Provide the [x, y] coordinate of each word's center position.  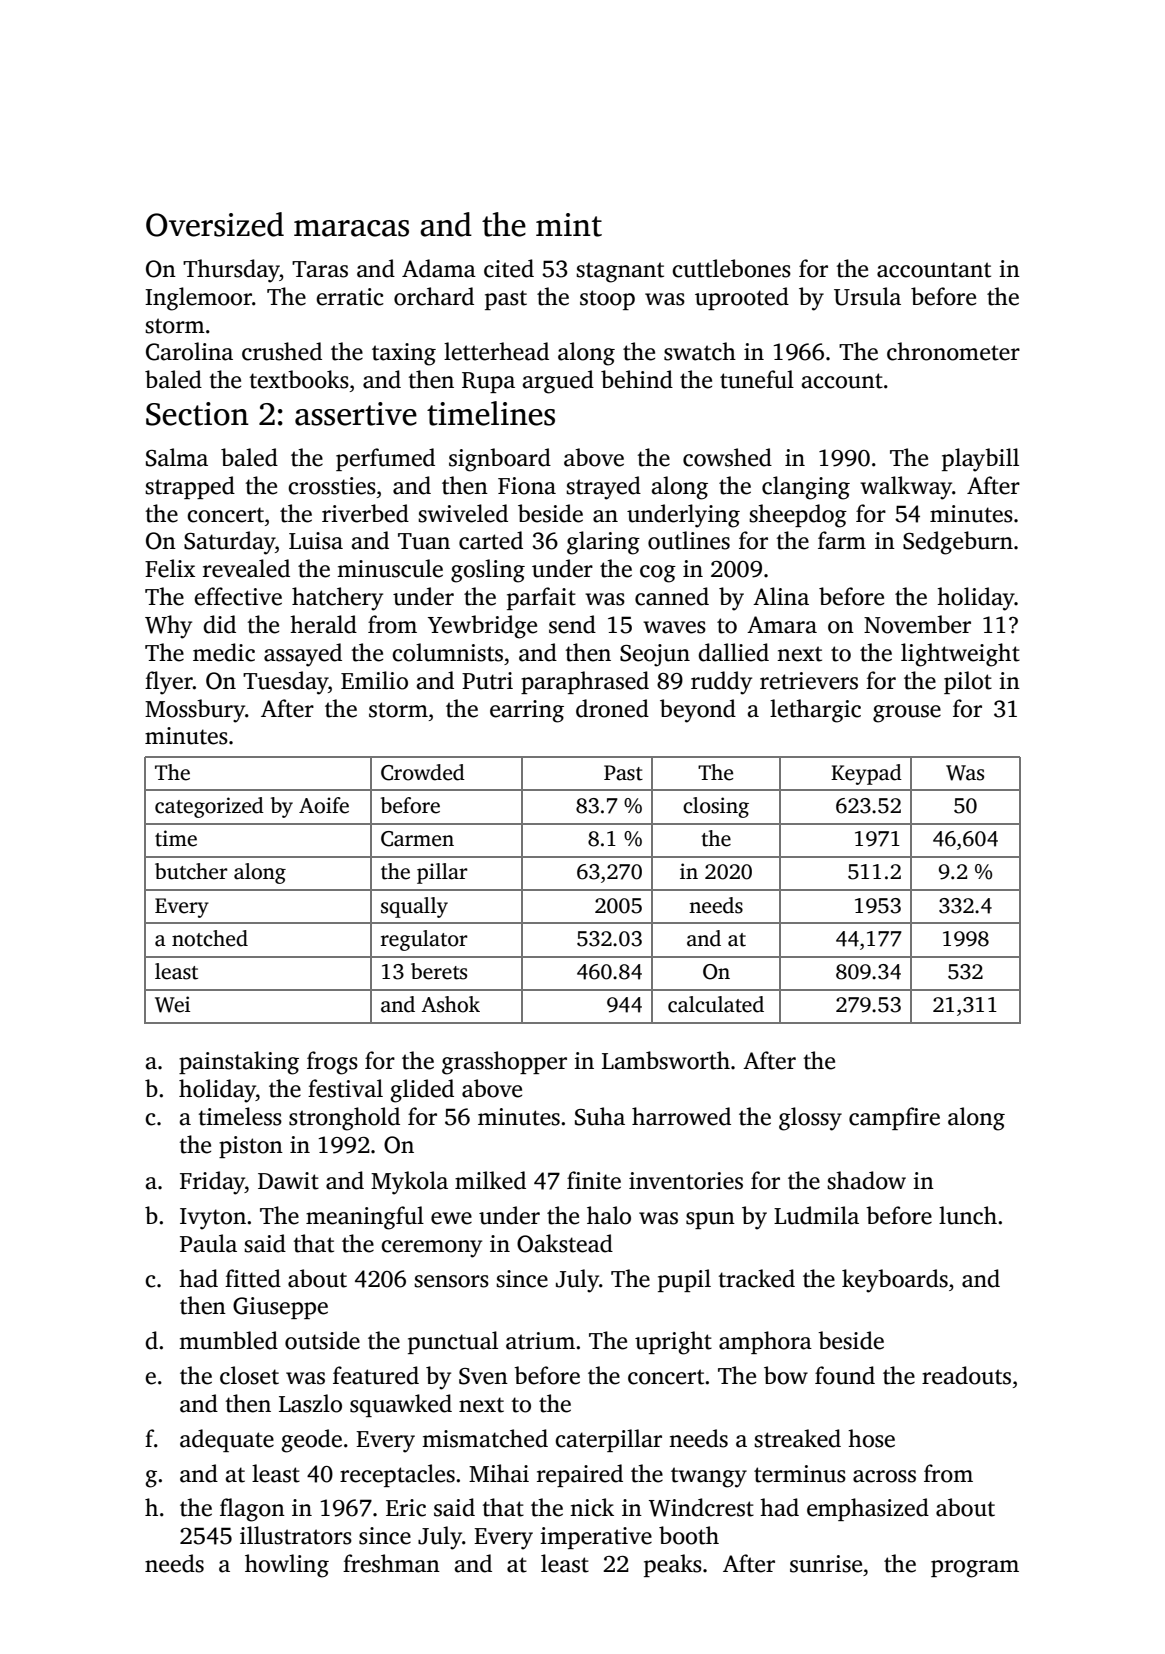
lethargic [815, 711]
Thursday [231, 271]
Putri [487, 681]
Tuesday [285, 683]
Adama [439, 268]
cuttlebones [731, 268]
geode [312, 1441]
